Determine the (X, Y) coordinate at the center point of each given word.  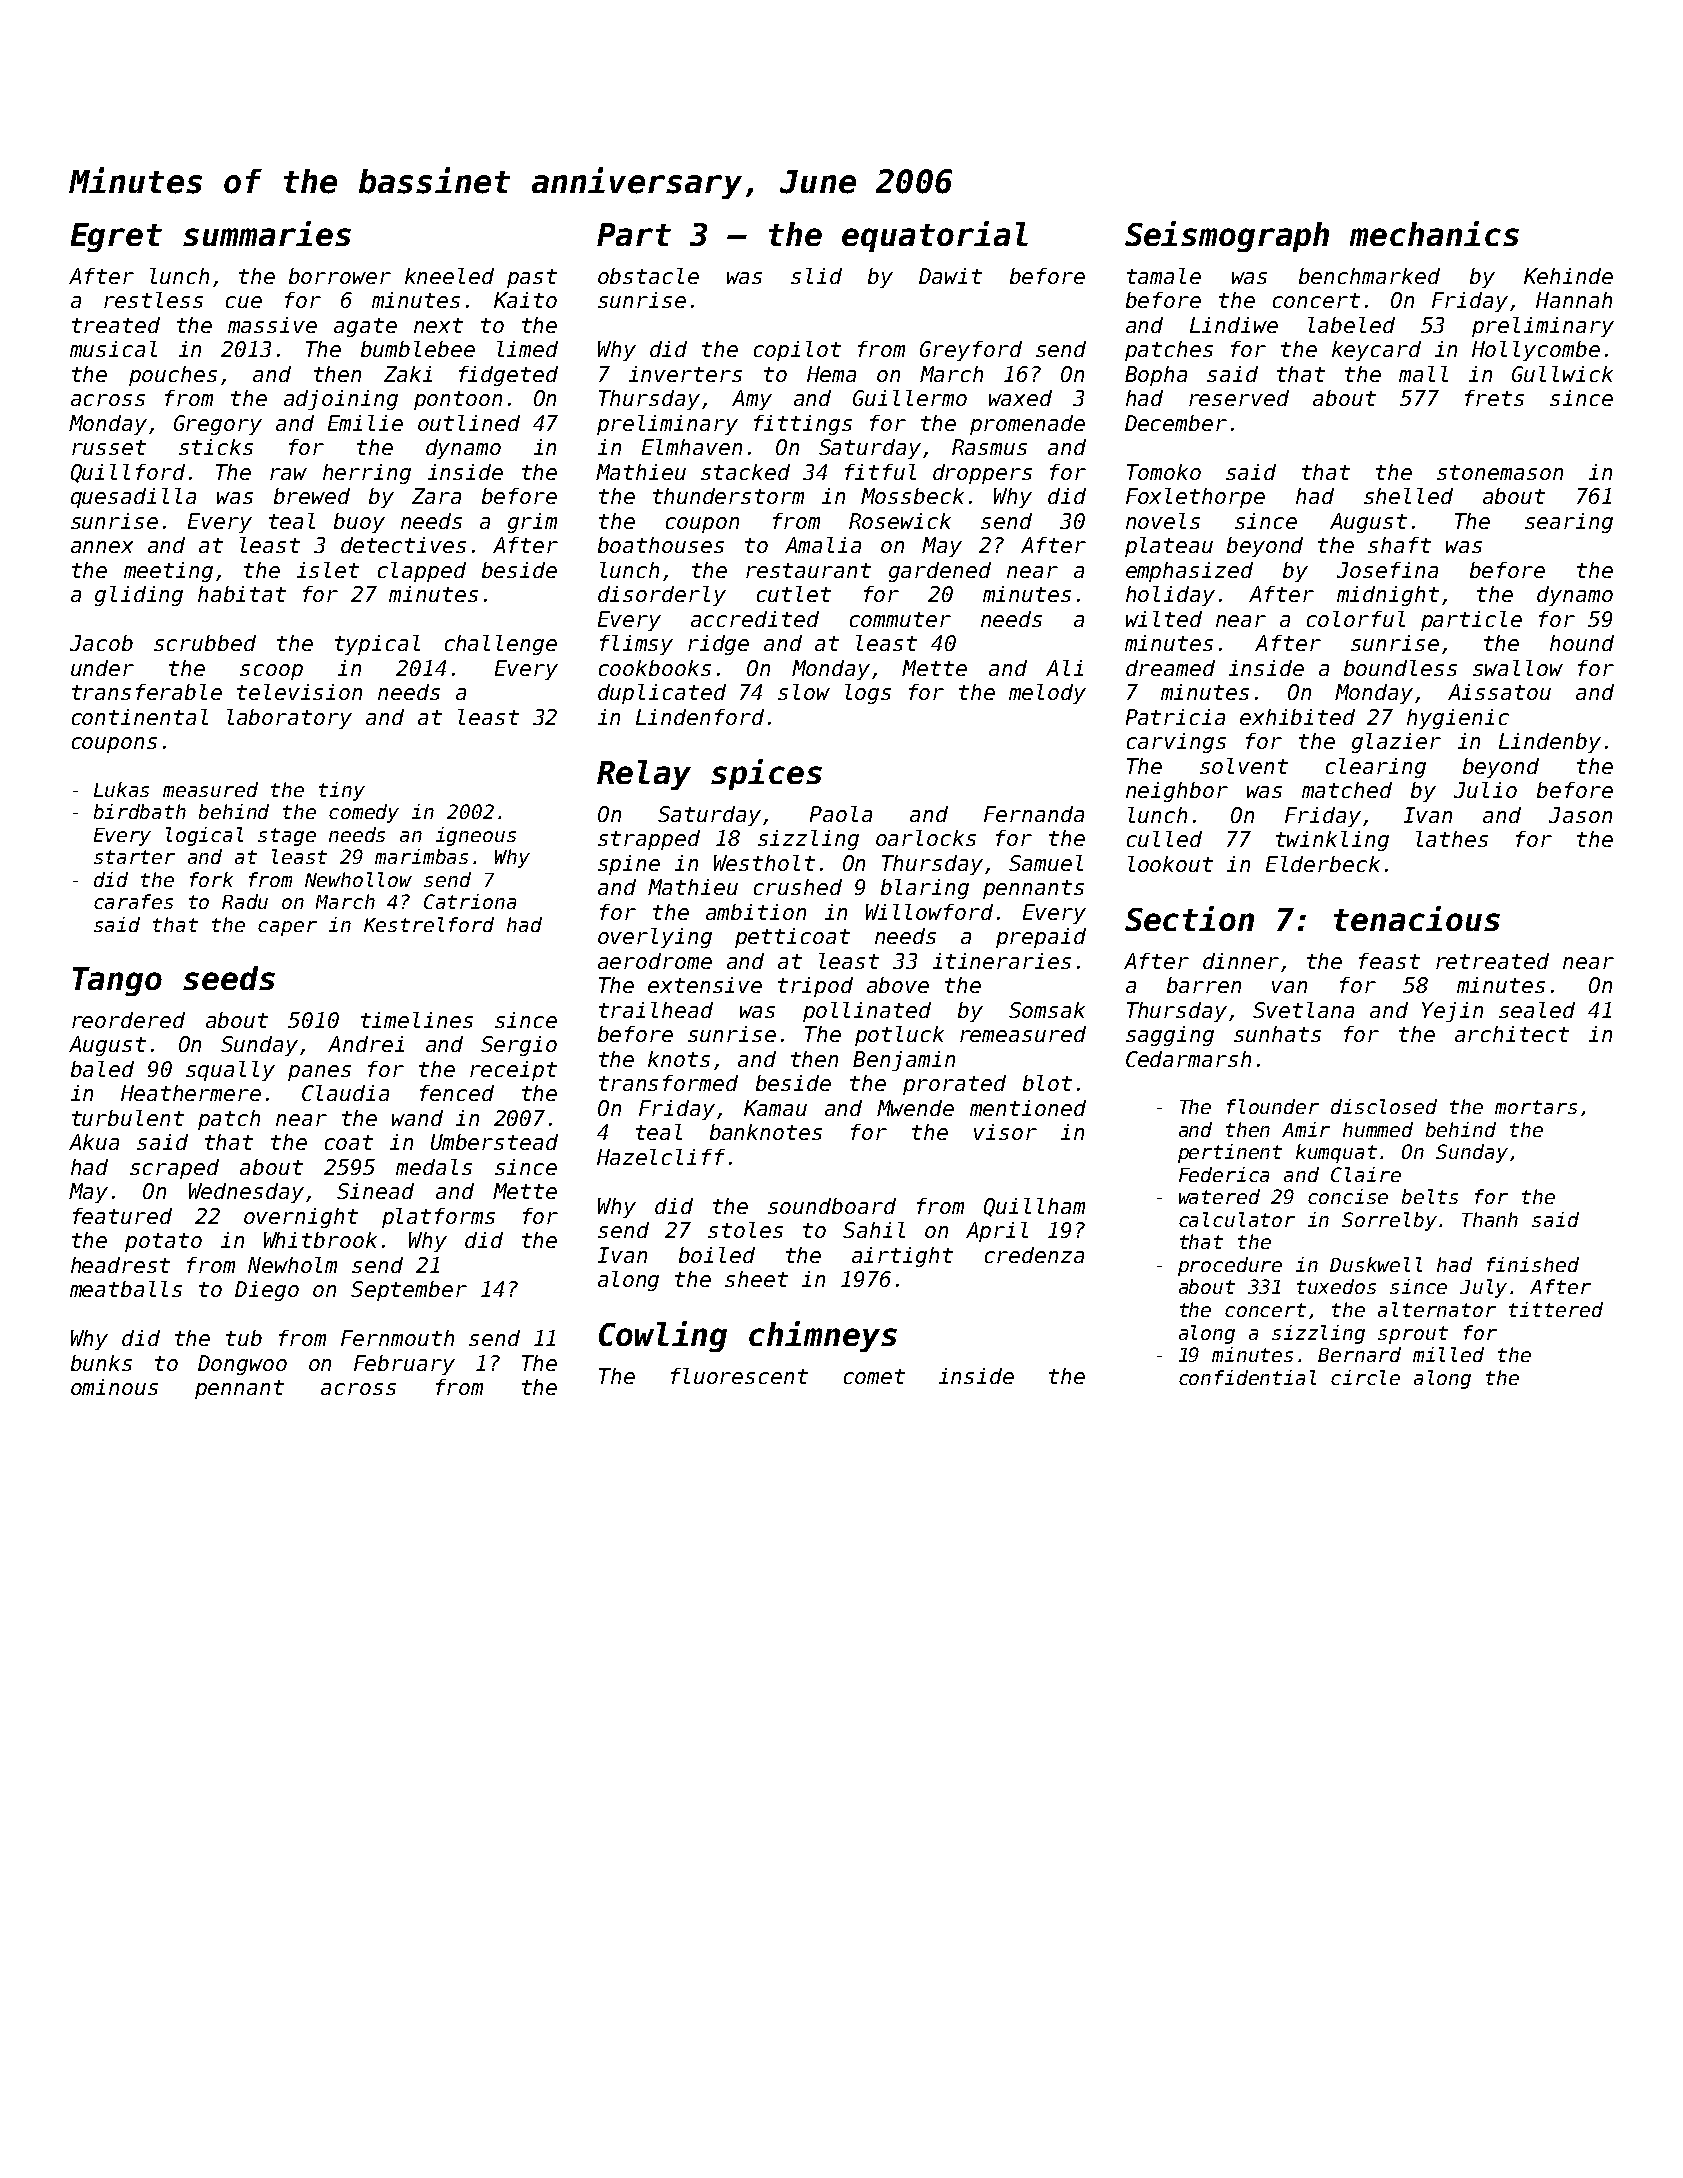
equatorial (935, 236)
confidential (1247, 1377)
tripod (815, 987)
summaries (267, 233)
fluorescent (739, 1376)
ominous (114, 1387)
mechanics (1434, 233)
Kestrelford (429, 924)
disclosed (1384, 1106)
